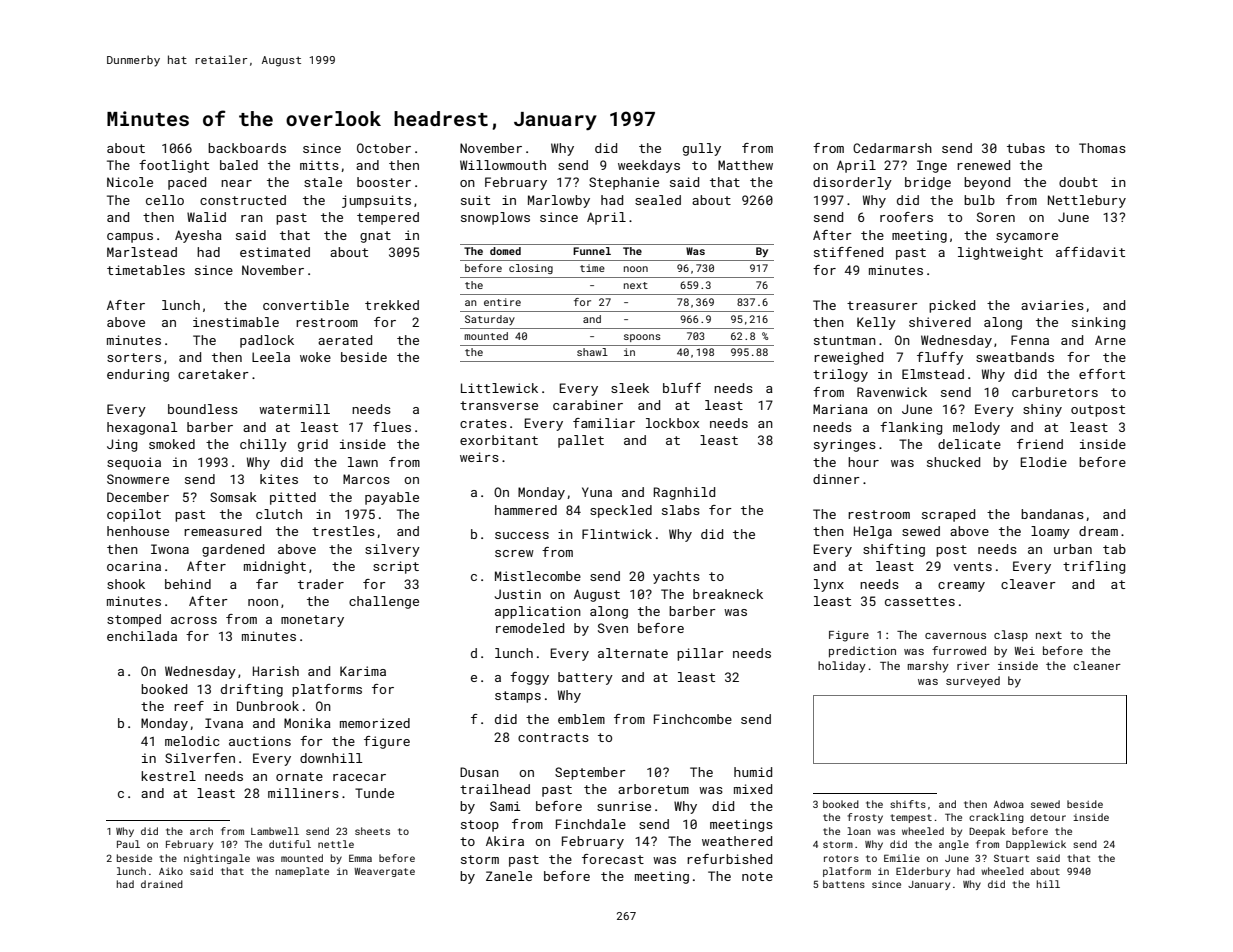 The width and height of the image is (1233, 952). Describe the element at coordinates (313, 445) in the image. I see `grid` at that location.
